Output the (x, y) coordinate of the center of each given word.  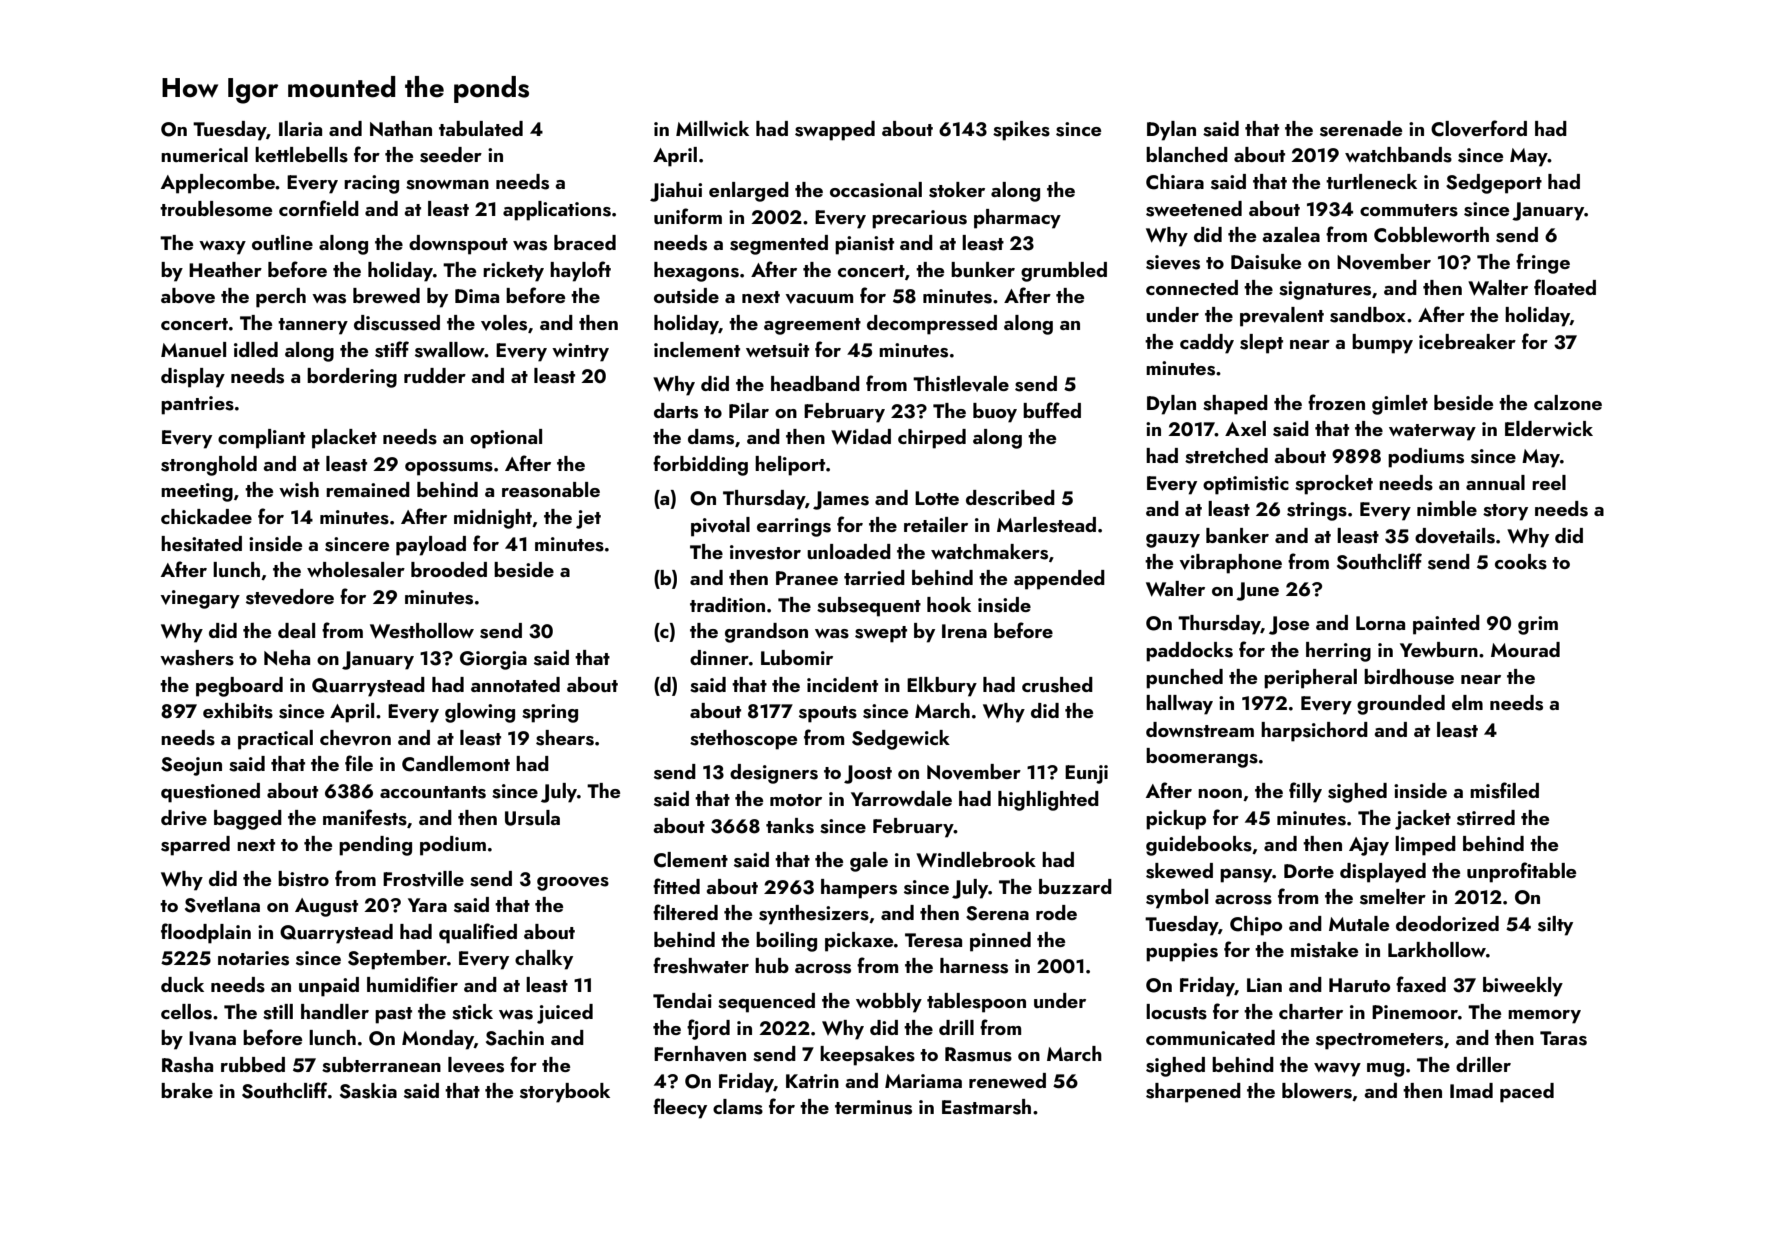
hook (949, 604)
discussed (397, 323)
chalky (544, 960)
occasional (876, 190)
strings (1317, 511)
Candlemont (456, 764)
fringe (1543, 263)
